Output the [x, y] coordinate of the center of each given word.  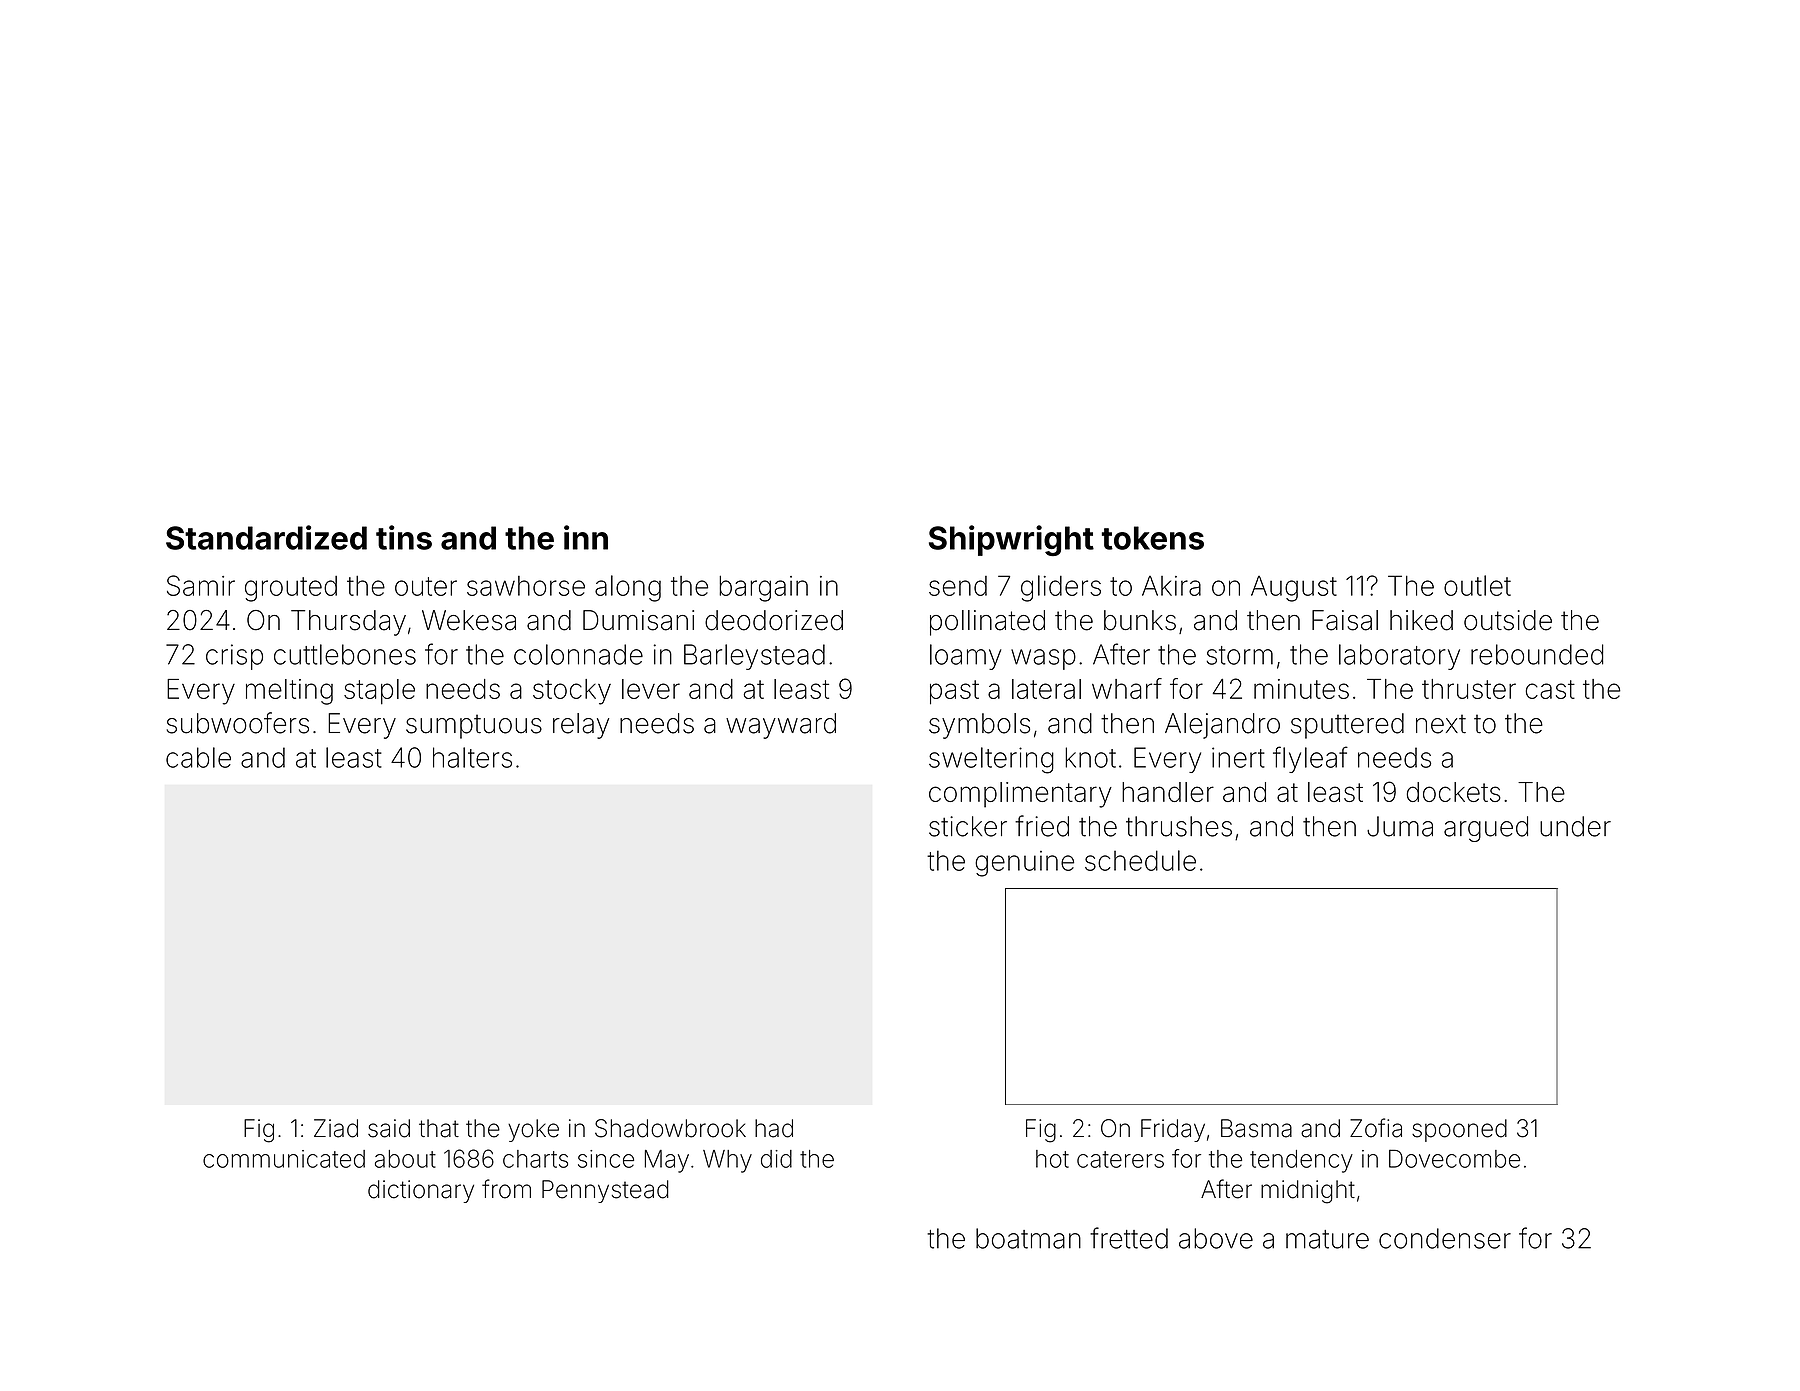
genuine [1024, 864]
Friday [1173, 1130]
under [1575, 826]
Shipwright [1011, 540]
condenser [1445, 1238]
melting [289, 692]
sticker [968, 826]
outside [1508, 620]
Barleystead [754, 657]
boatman [1028, 1238]
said [389, 1128]
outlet [1477, 585]
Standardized [266, 537]
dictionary [421, 1191]
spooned [1459, 1130]
